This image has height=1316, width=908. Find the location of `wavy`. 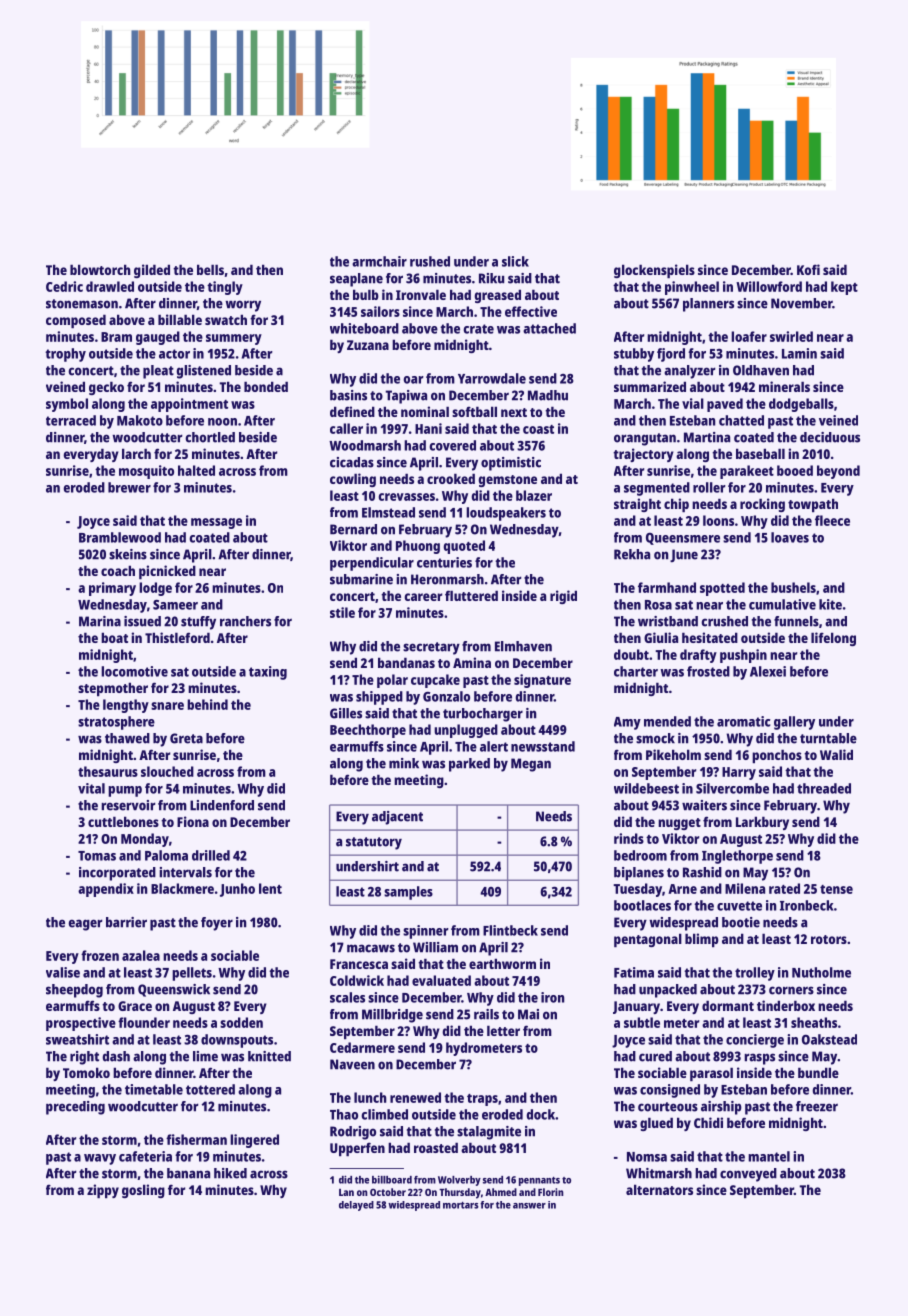

wavy is located at coordinates (100, 1159).
